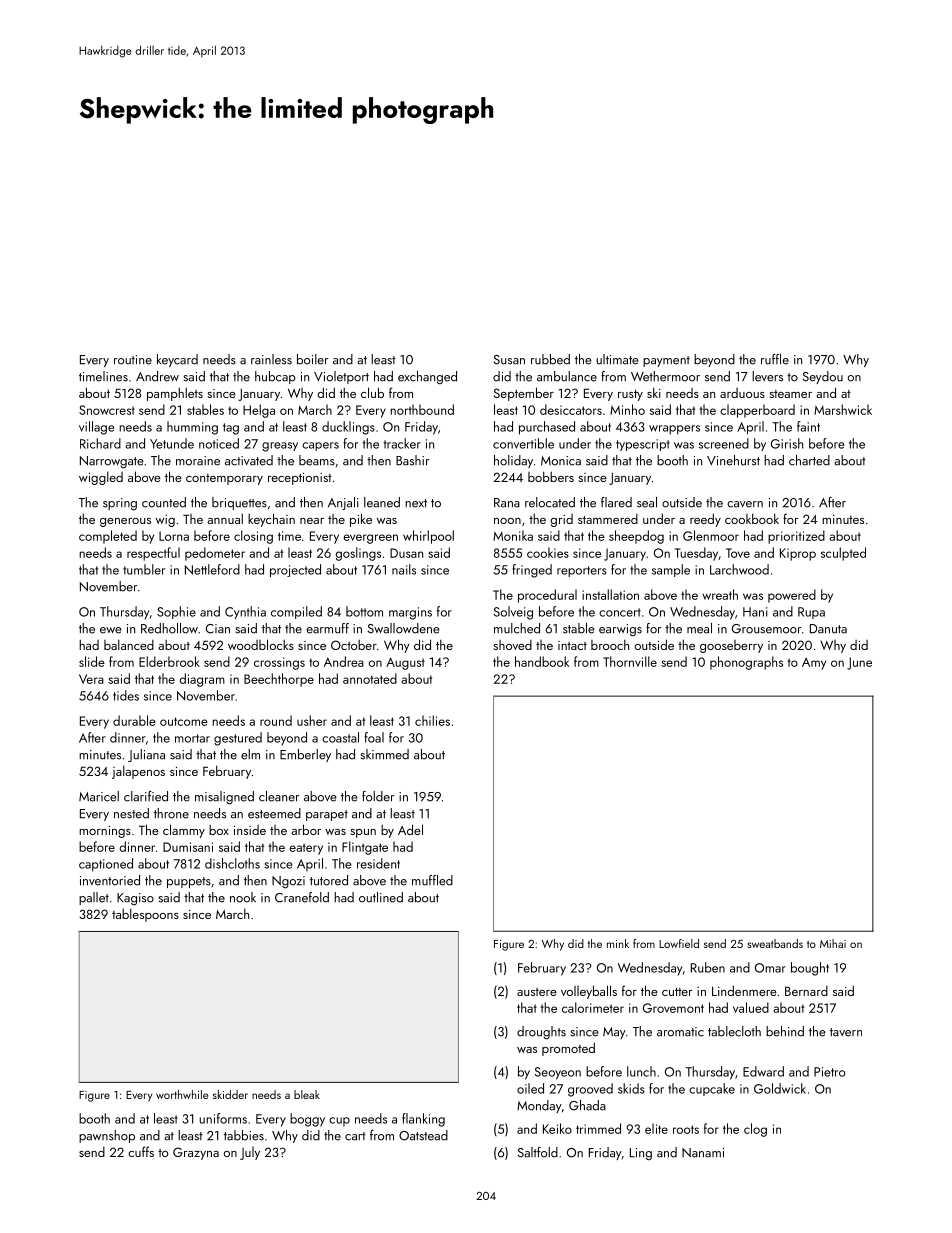 The image size is (952, 1233). What do you see at coordinates (131, 813) in the document?
I see `nested` at bounding box center [131, 813].
